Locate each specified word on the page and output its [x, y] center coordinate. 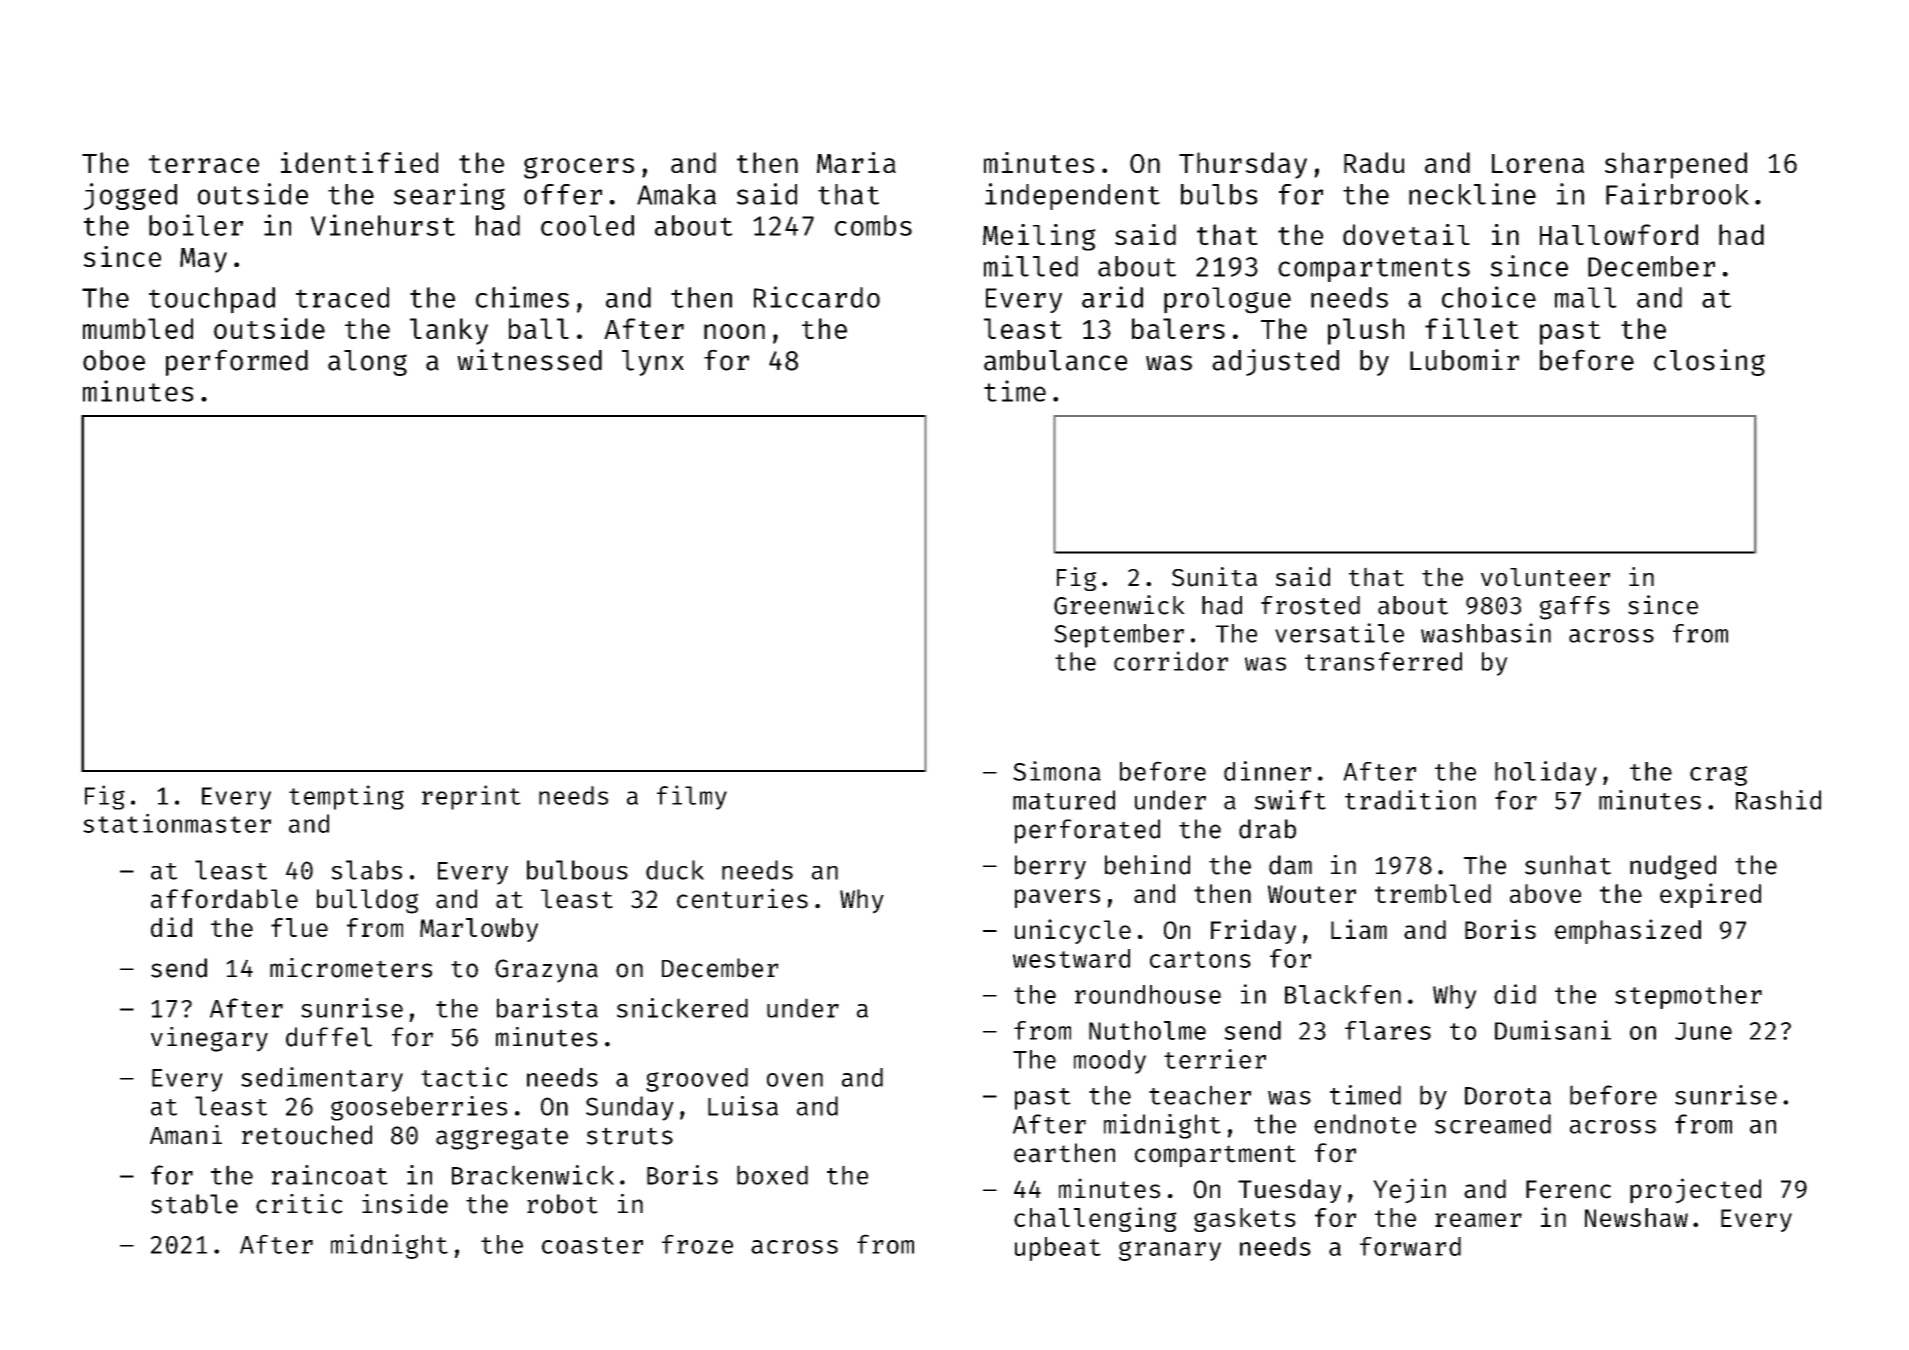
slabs [366, 870]
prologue [1227, 300]
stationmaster [177, 823]
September [1119, 636]
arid [1112, 297]
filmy [692, 797]
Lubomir [1464, 360]
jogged [130, 196]
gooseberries [419, 1108]
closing [1709, 362]
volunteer [1545, 577]
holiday [1546, 773]
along [367, 363]
